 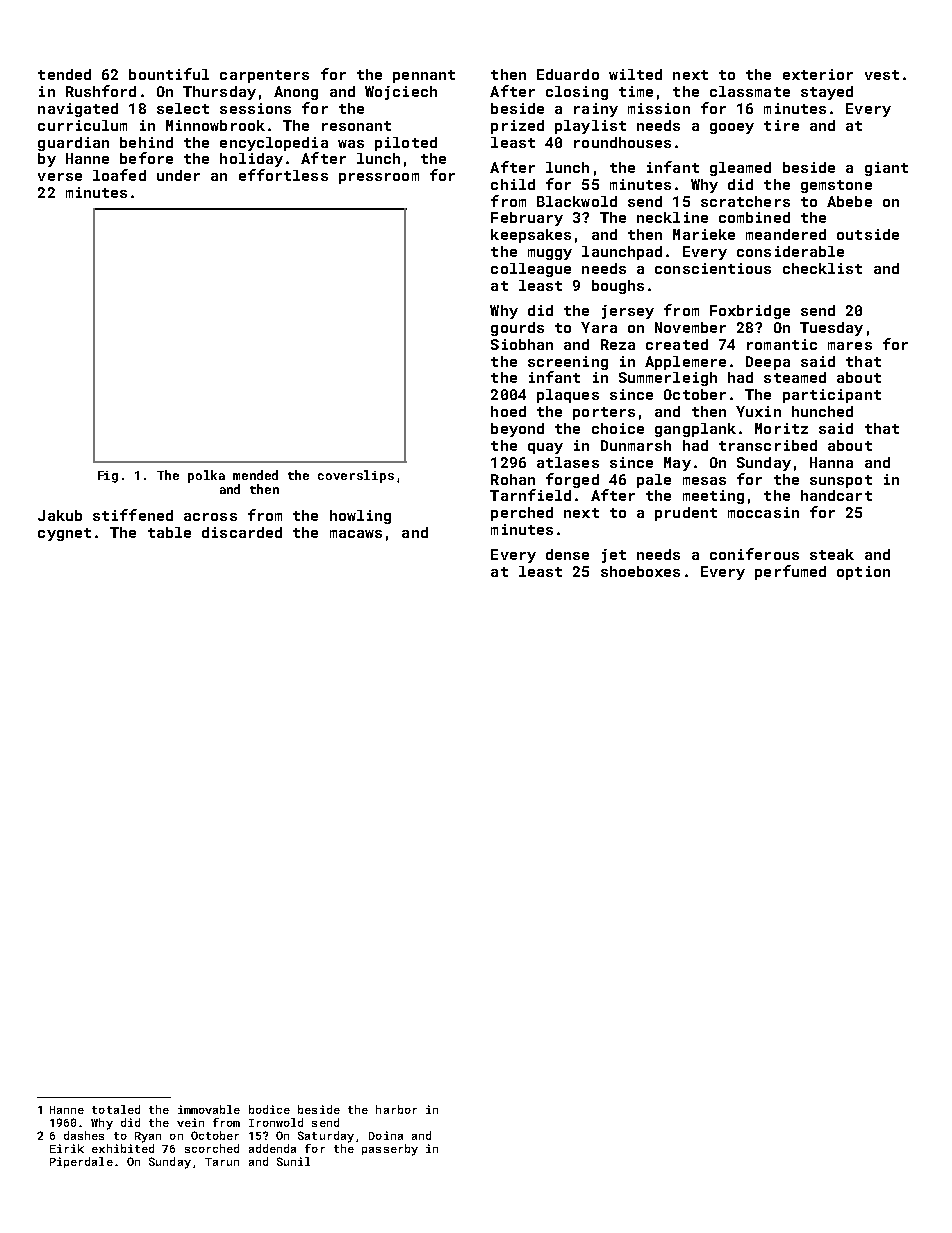 I want to click on under, so click(x=178, y=175).
